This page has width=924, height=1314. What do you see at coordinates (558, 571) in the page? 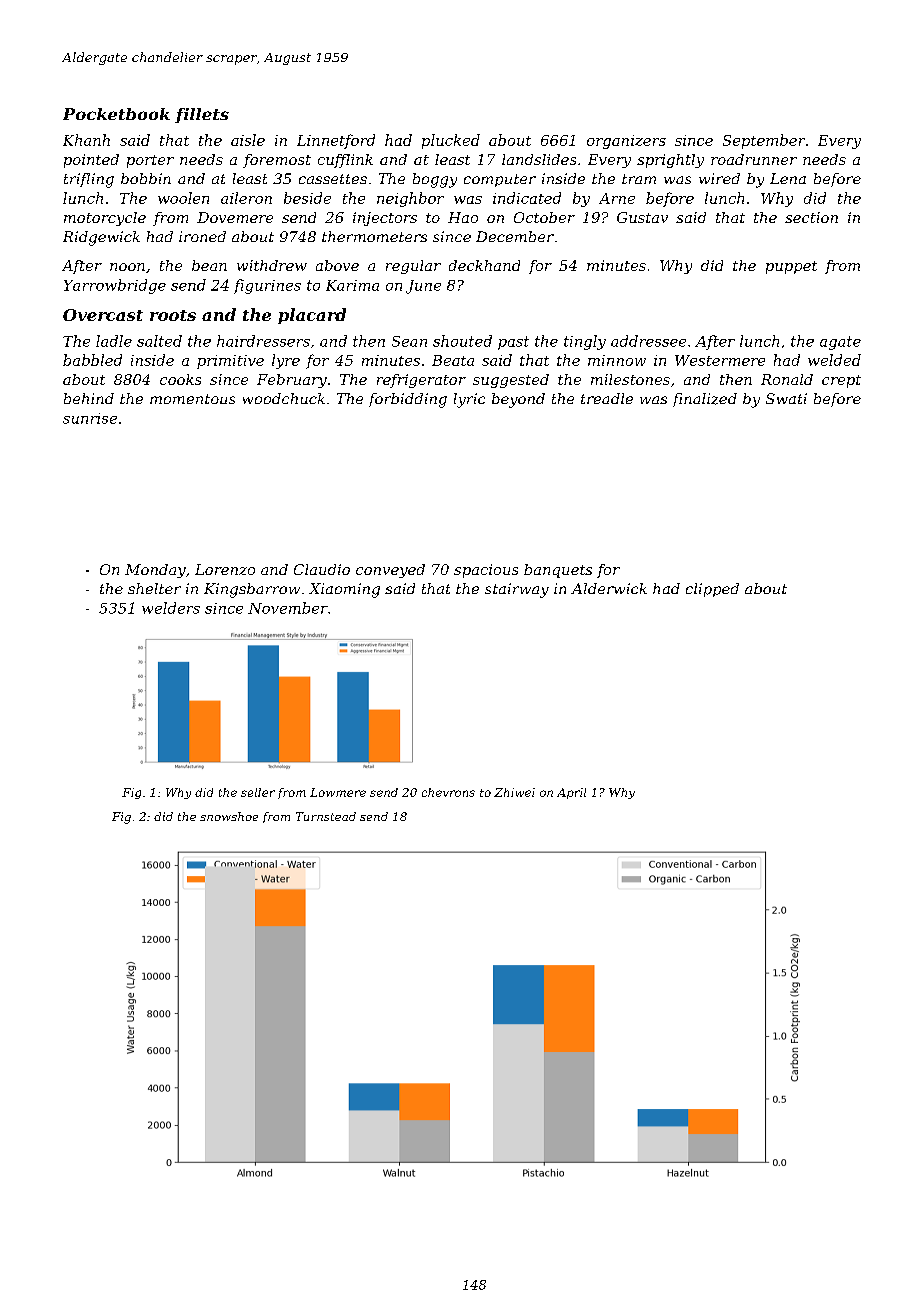
I see `banquets` at bounding box center [558, 571].
